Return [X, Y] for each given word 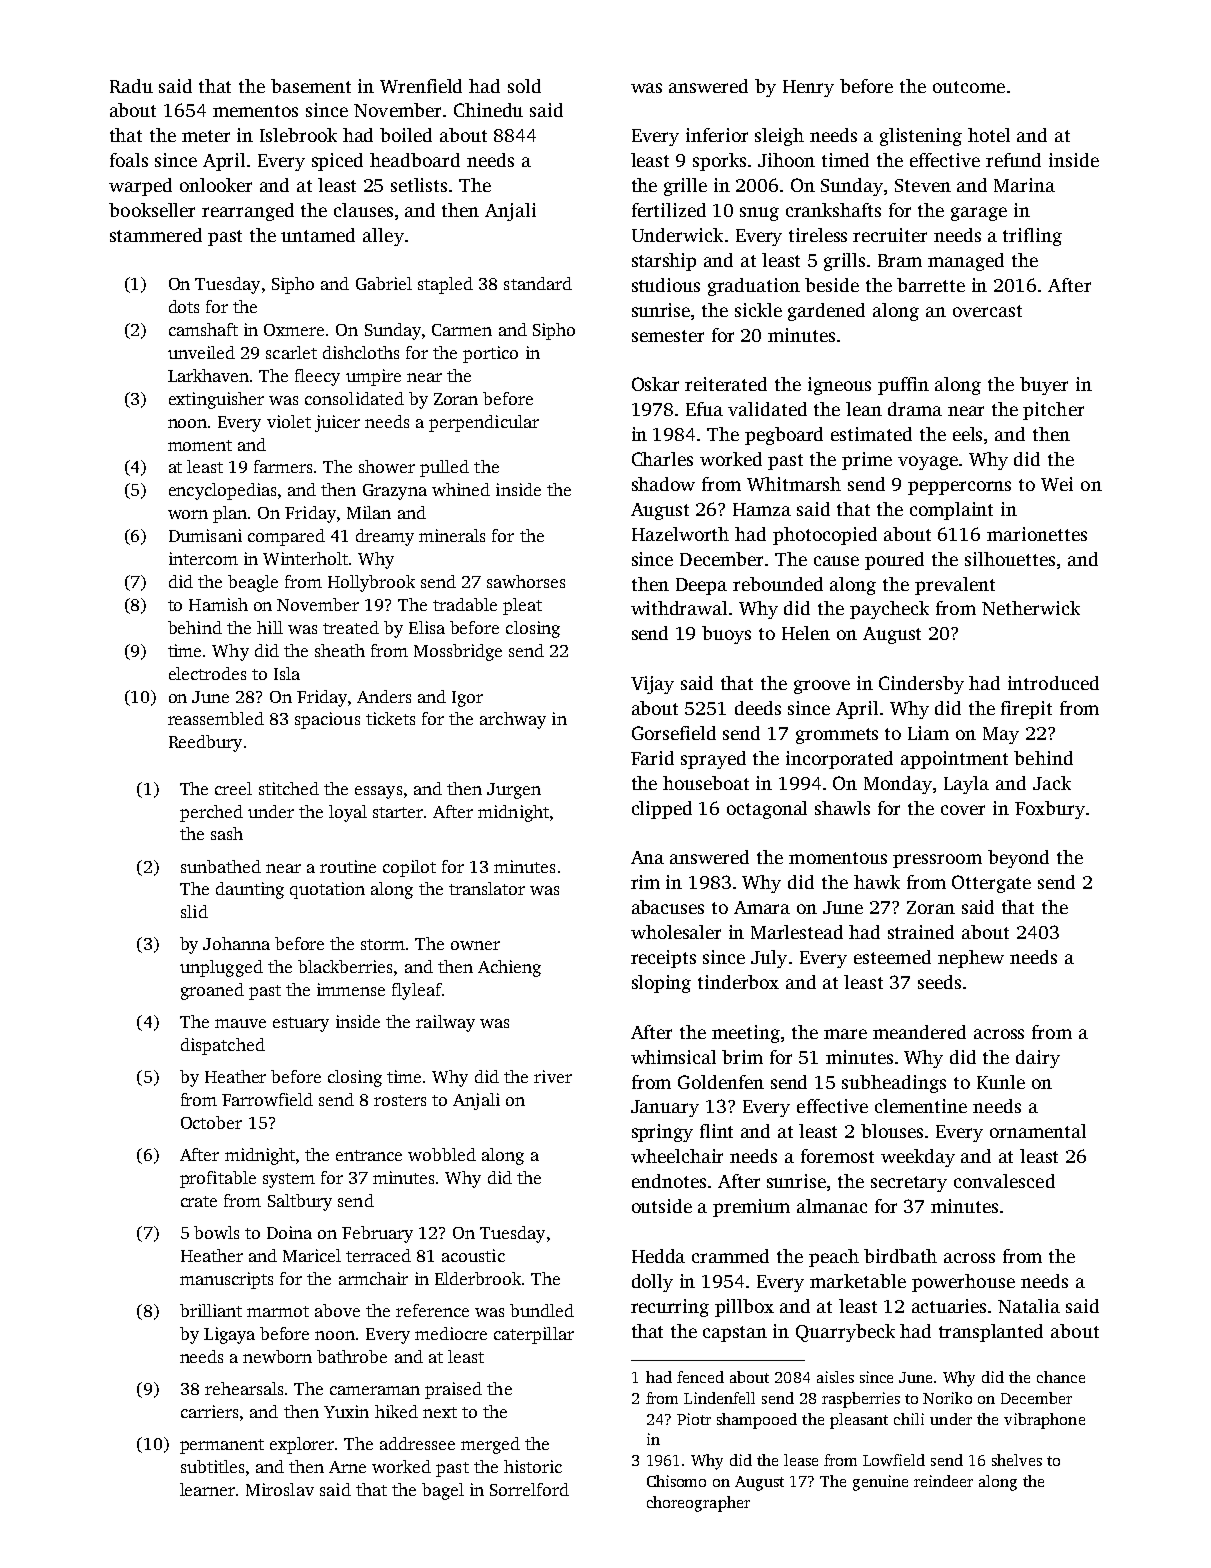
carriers [209, 1411]
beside [832, 285]
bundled [542, 1310]
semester [668, 336]
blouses [892, 1131]
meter [206, 136]
